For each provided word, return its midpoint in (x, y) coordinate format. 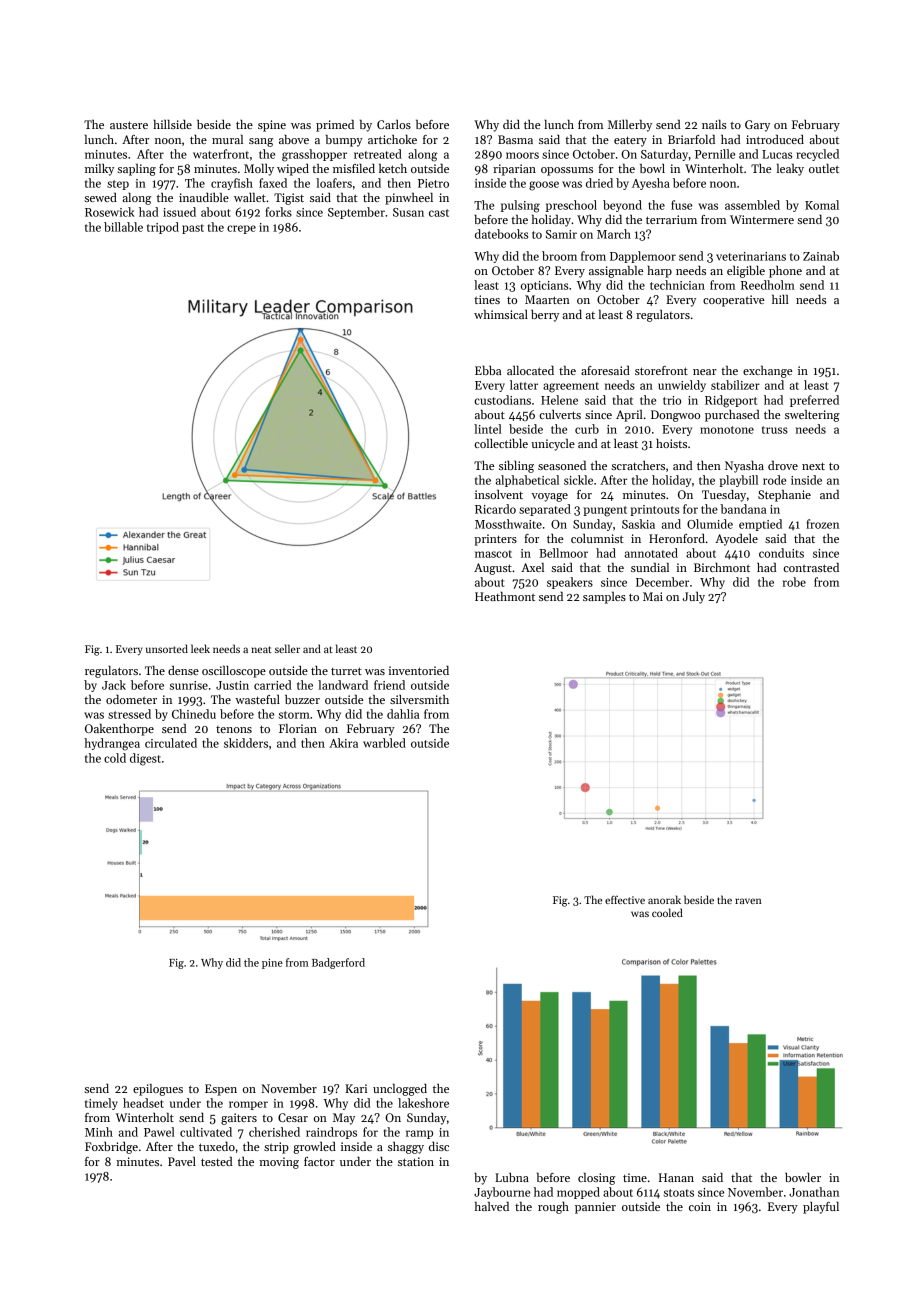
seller (287, 648)
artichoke (392, 139)
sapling (136, 170)
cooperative (733, 301)
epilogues (158, 1090)
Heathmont (505, 596)
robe (794, 582)
